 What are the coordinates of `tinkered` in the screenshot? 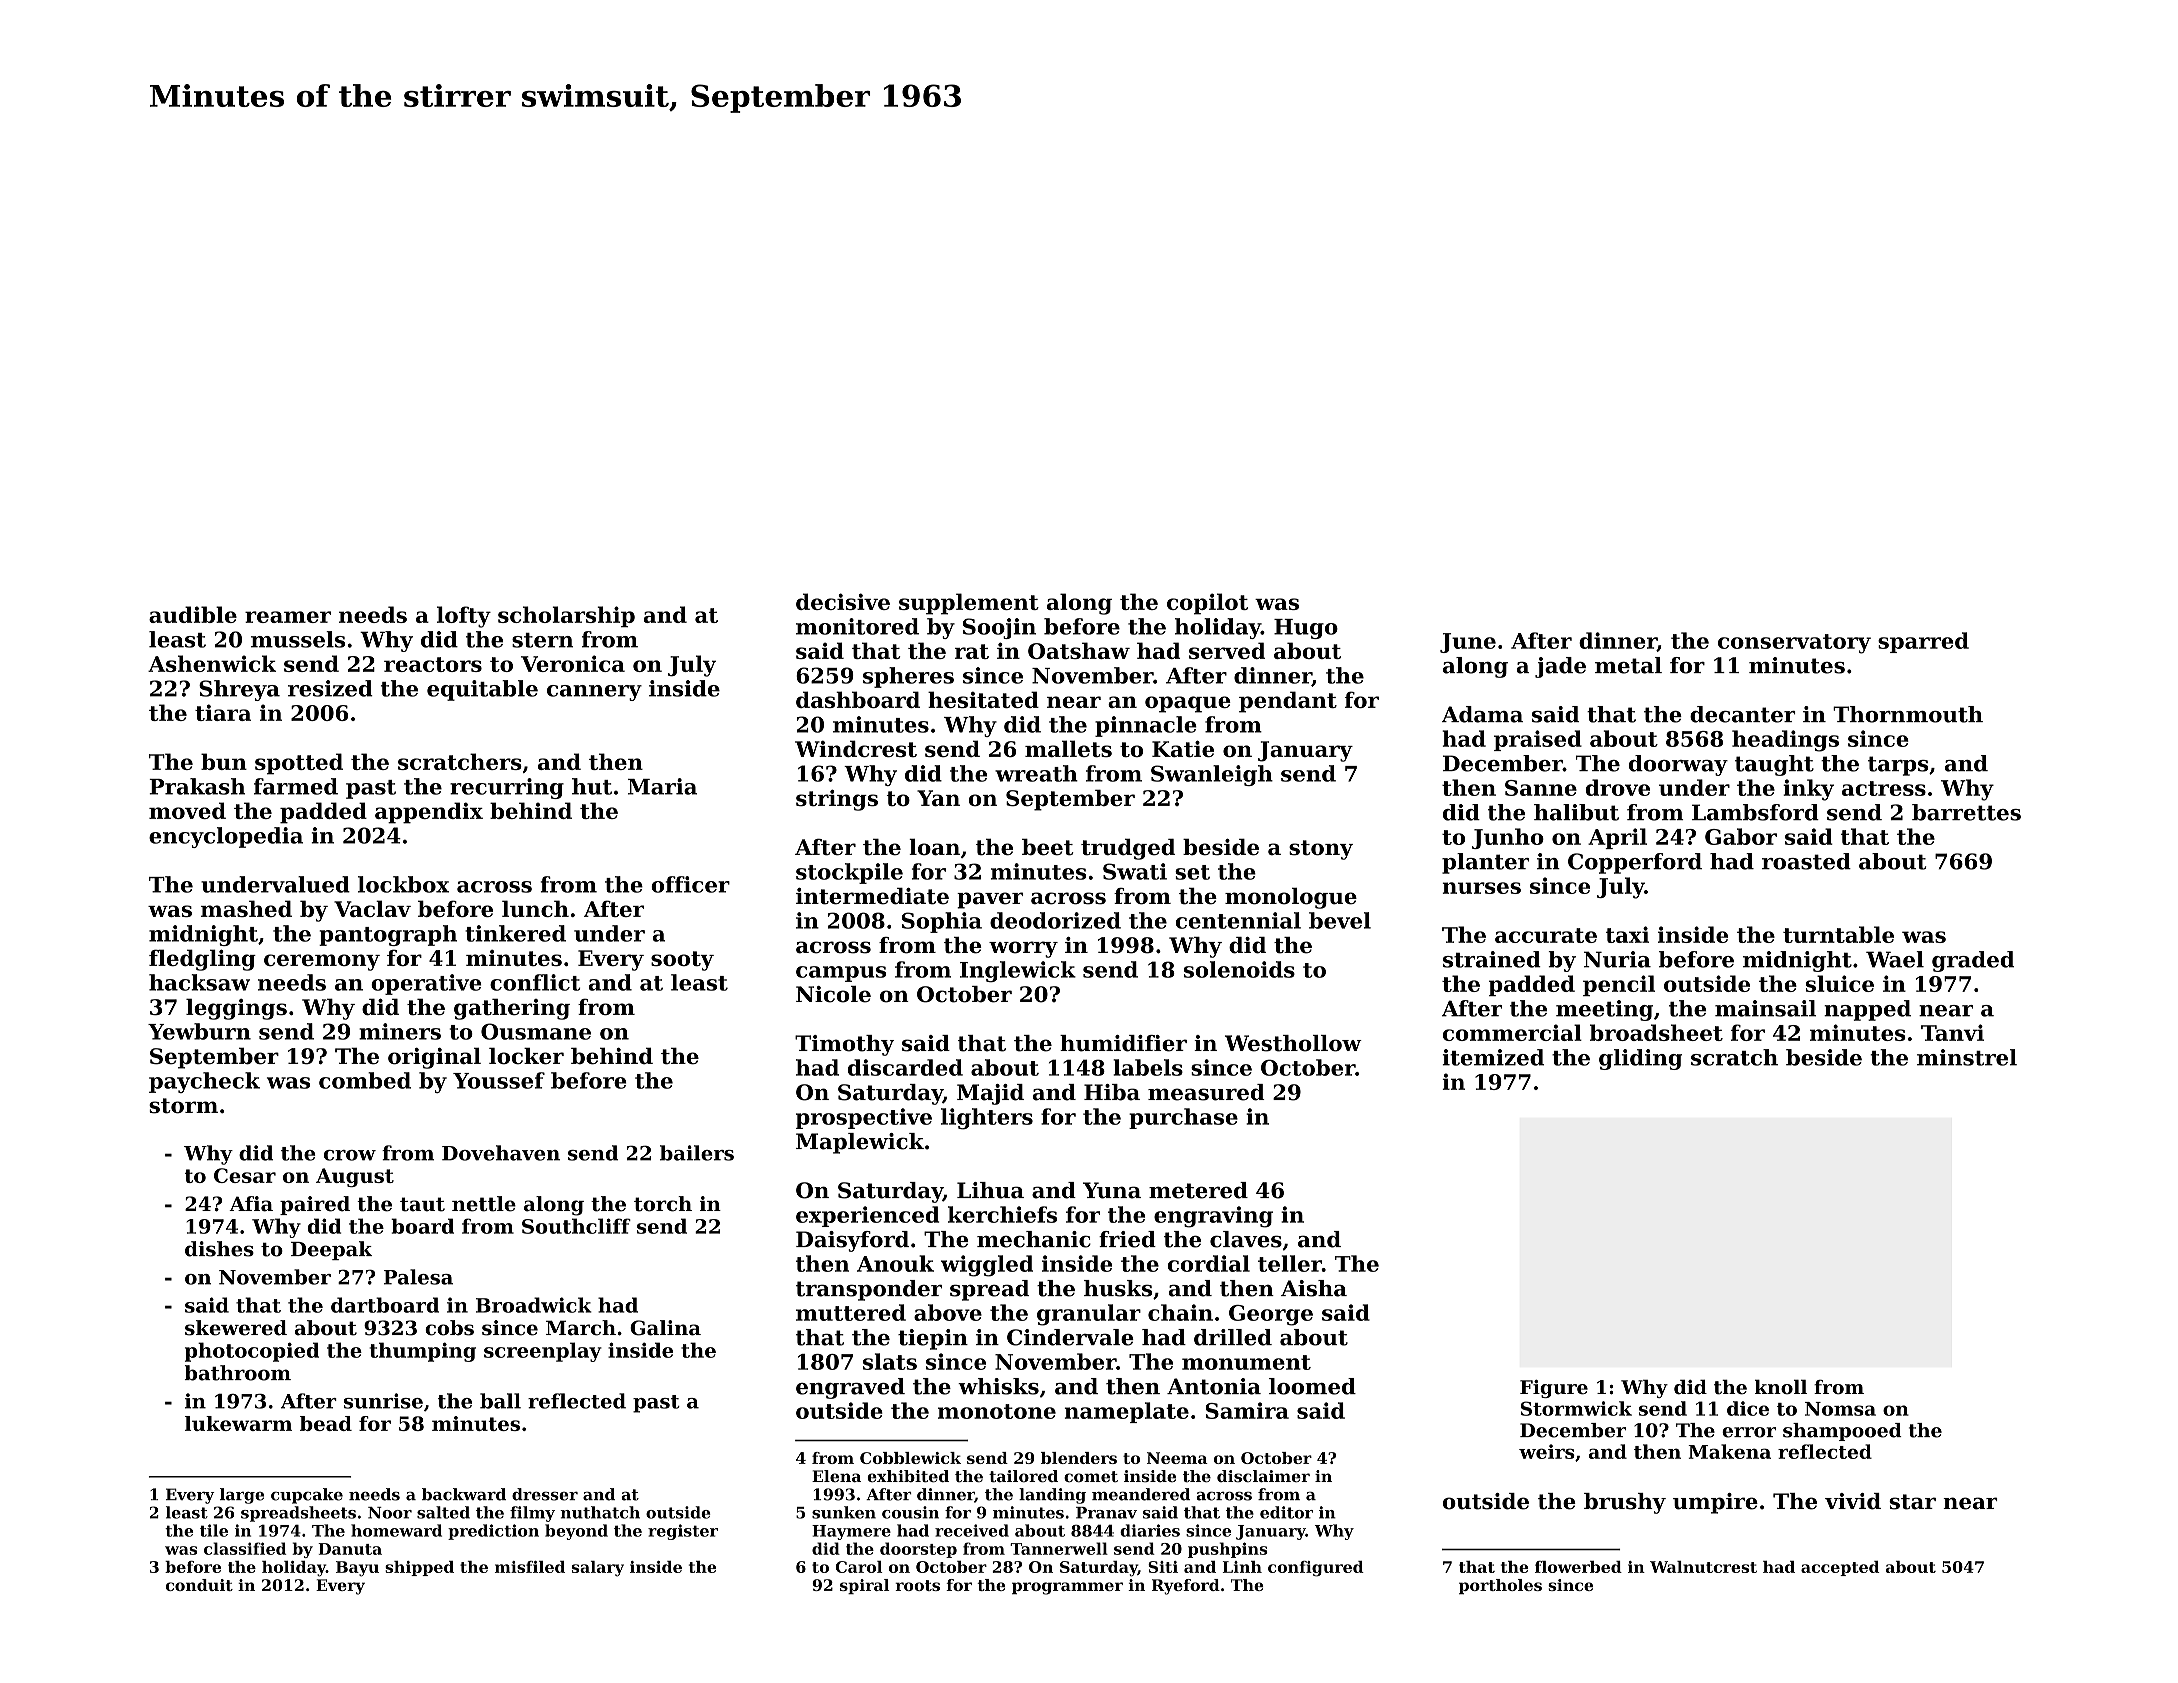 It's located at (515, 933).
